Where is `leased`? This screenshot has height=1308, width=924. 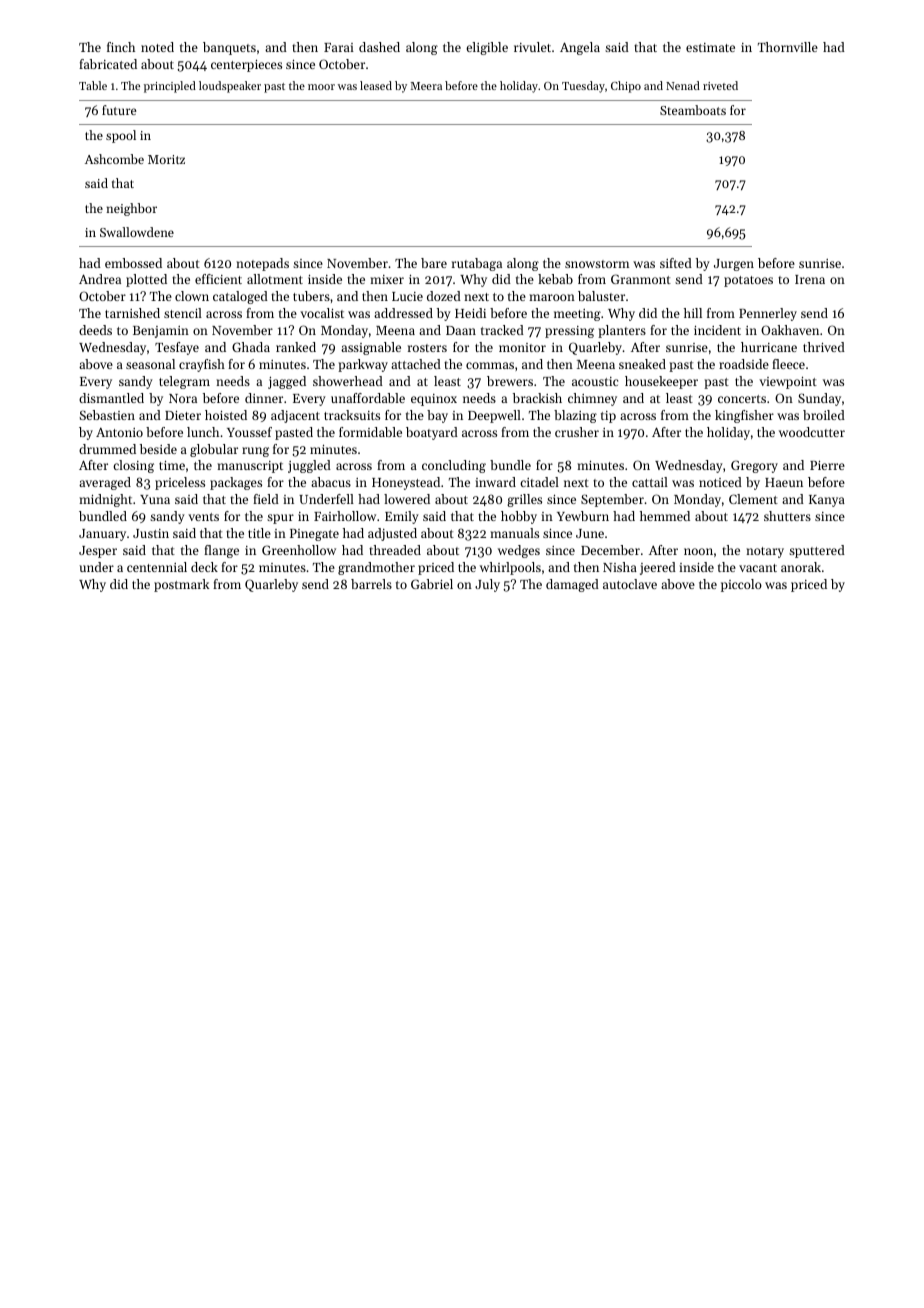 leased is located at coordinates (376, 85).
